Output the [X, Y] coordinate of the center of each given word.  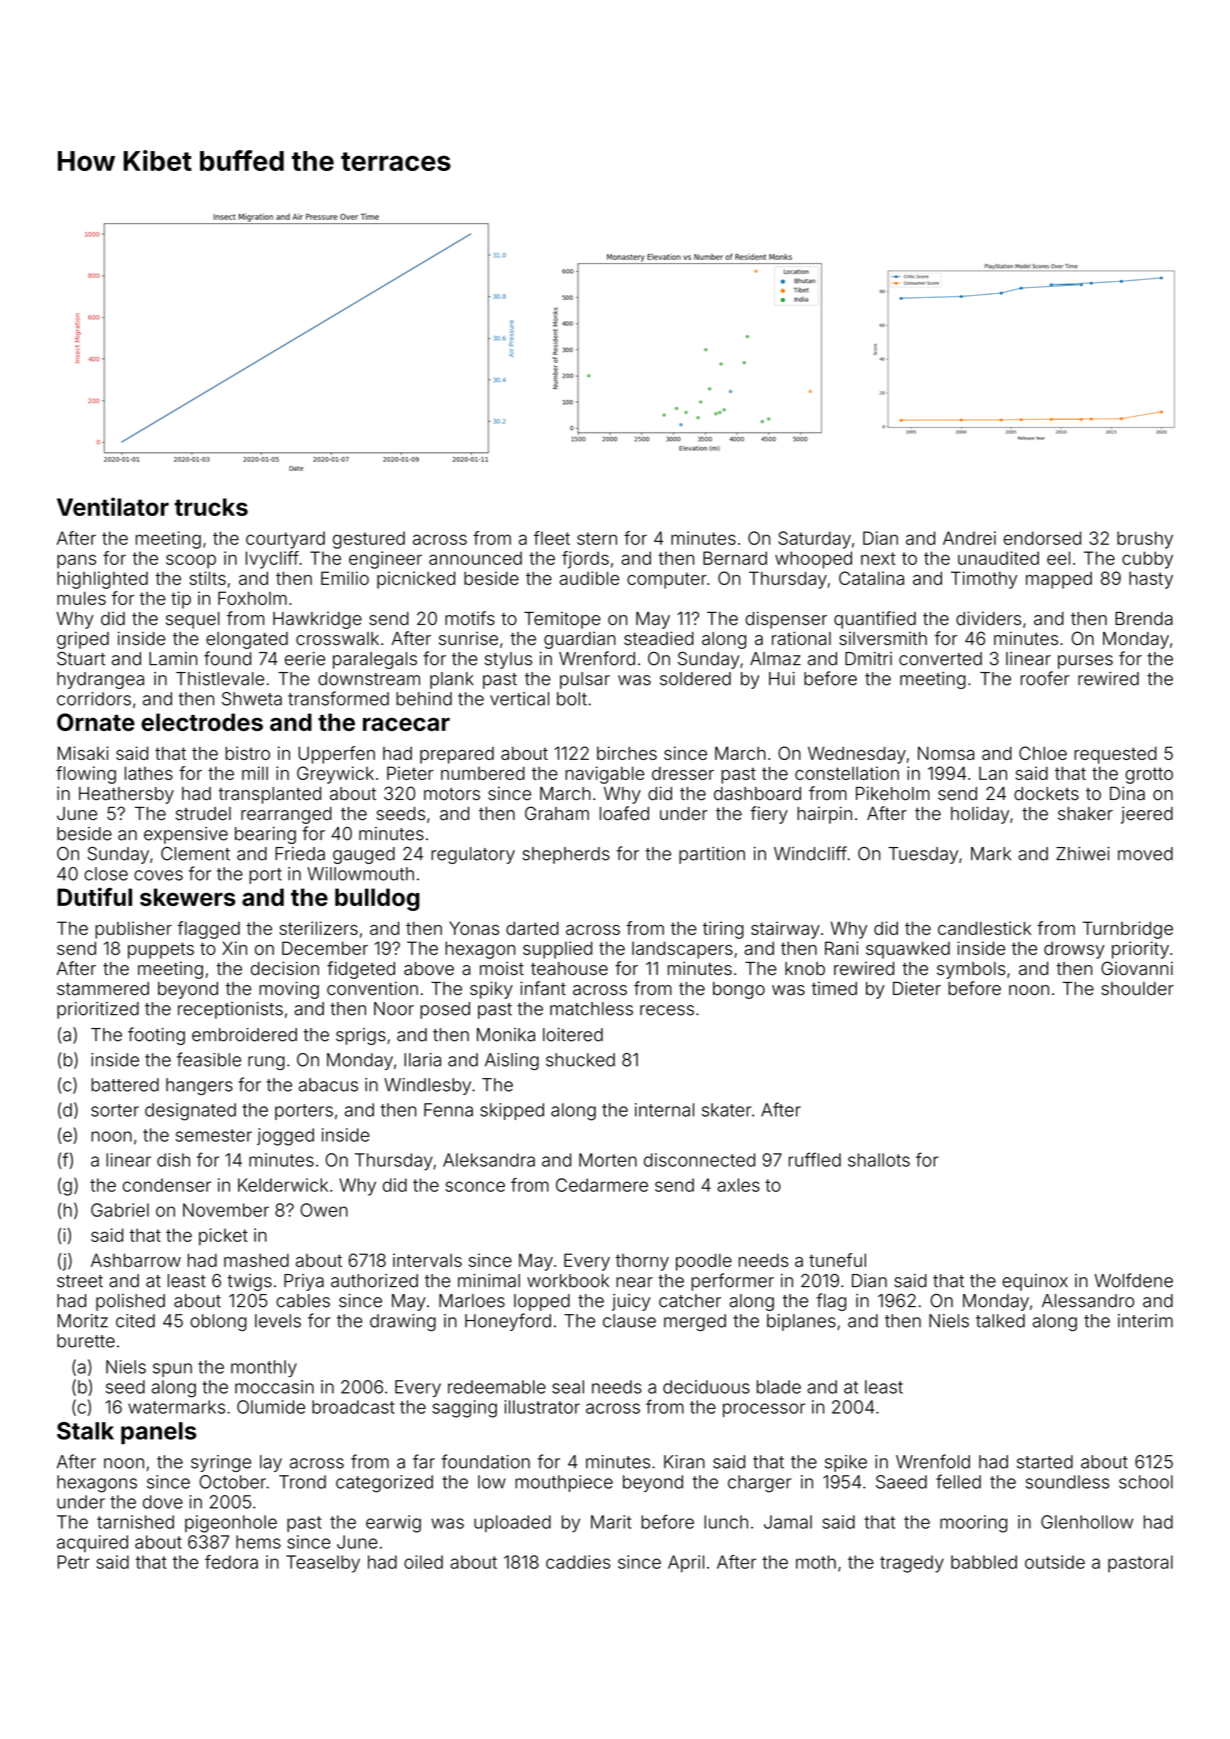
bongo [739, 990]
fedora [231, 1562]
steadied [659, 638]
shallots [879, 1160]
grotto [1149, 775]
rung [266, 1063]
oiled [423, 1562]
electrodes [202, 722]
